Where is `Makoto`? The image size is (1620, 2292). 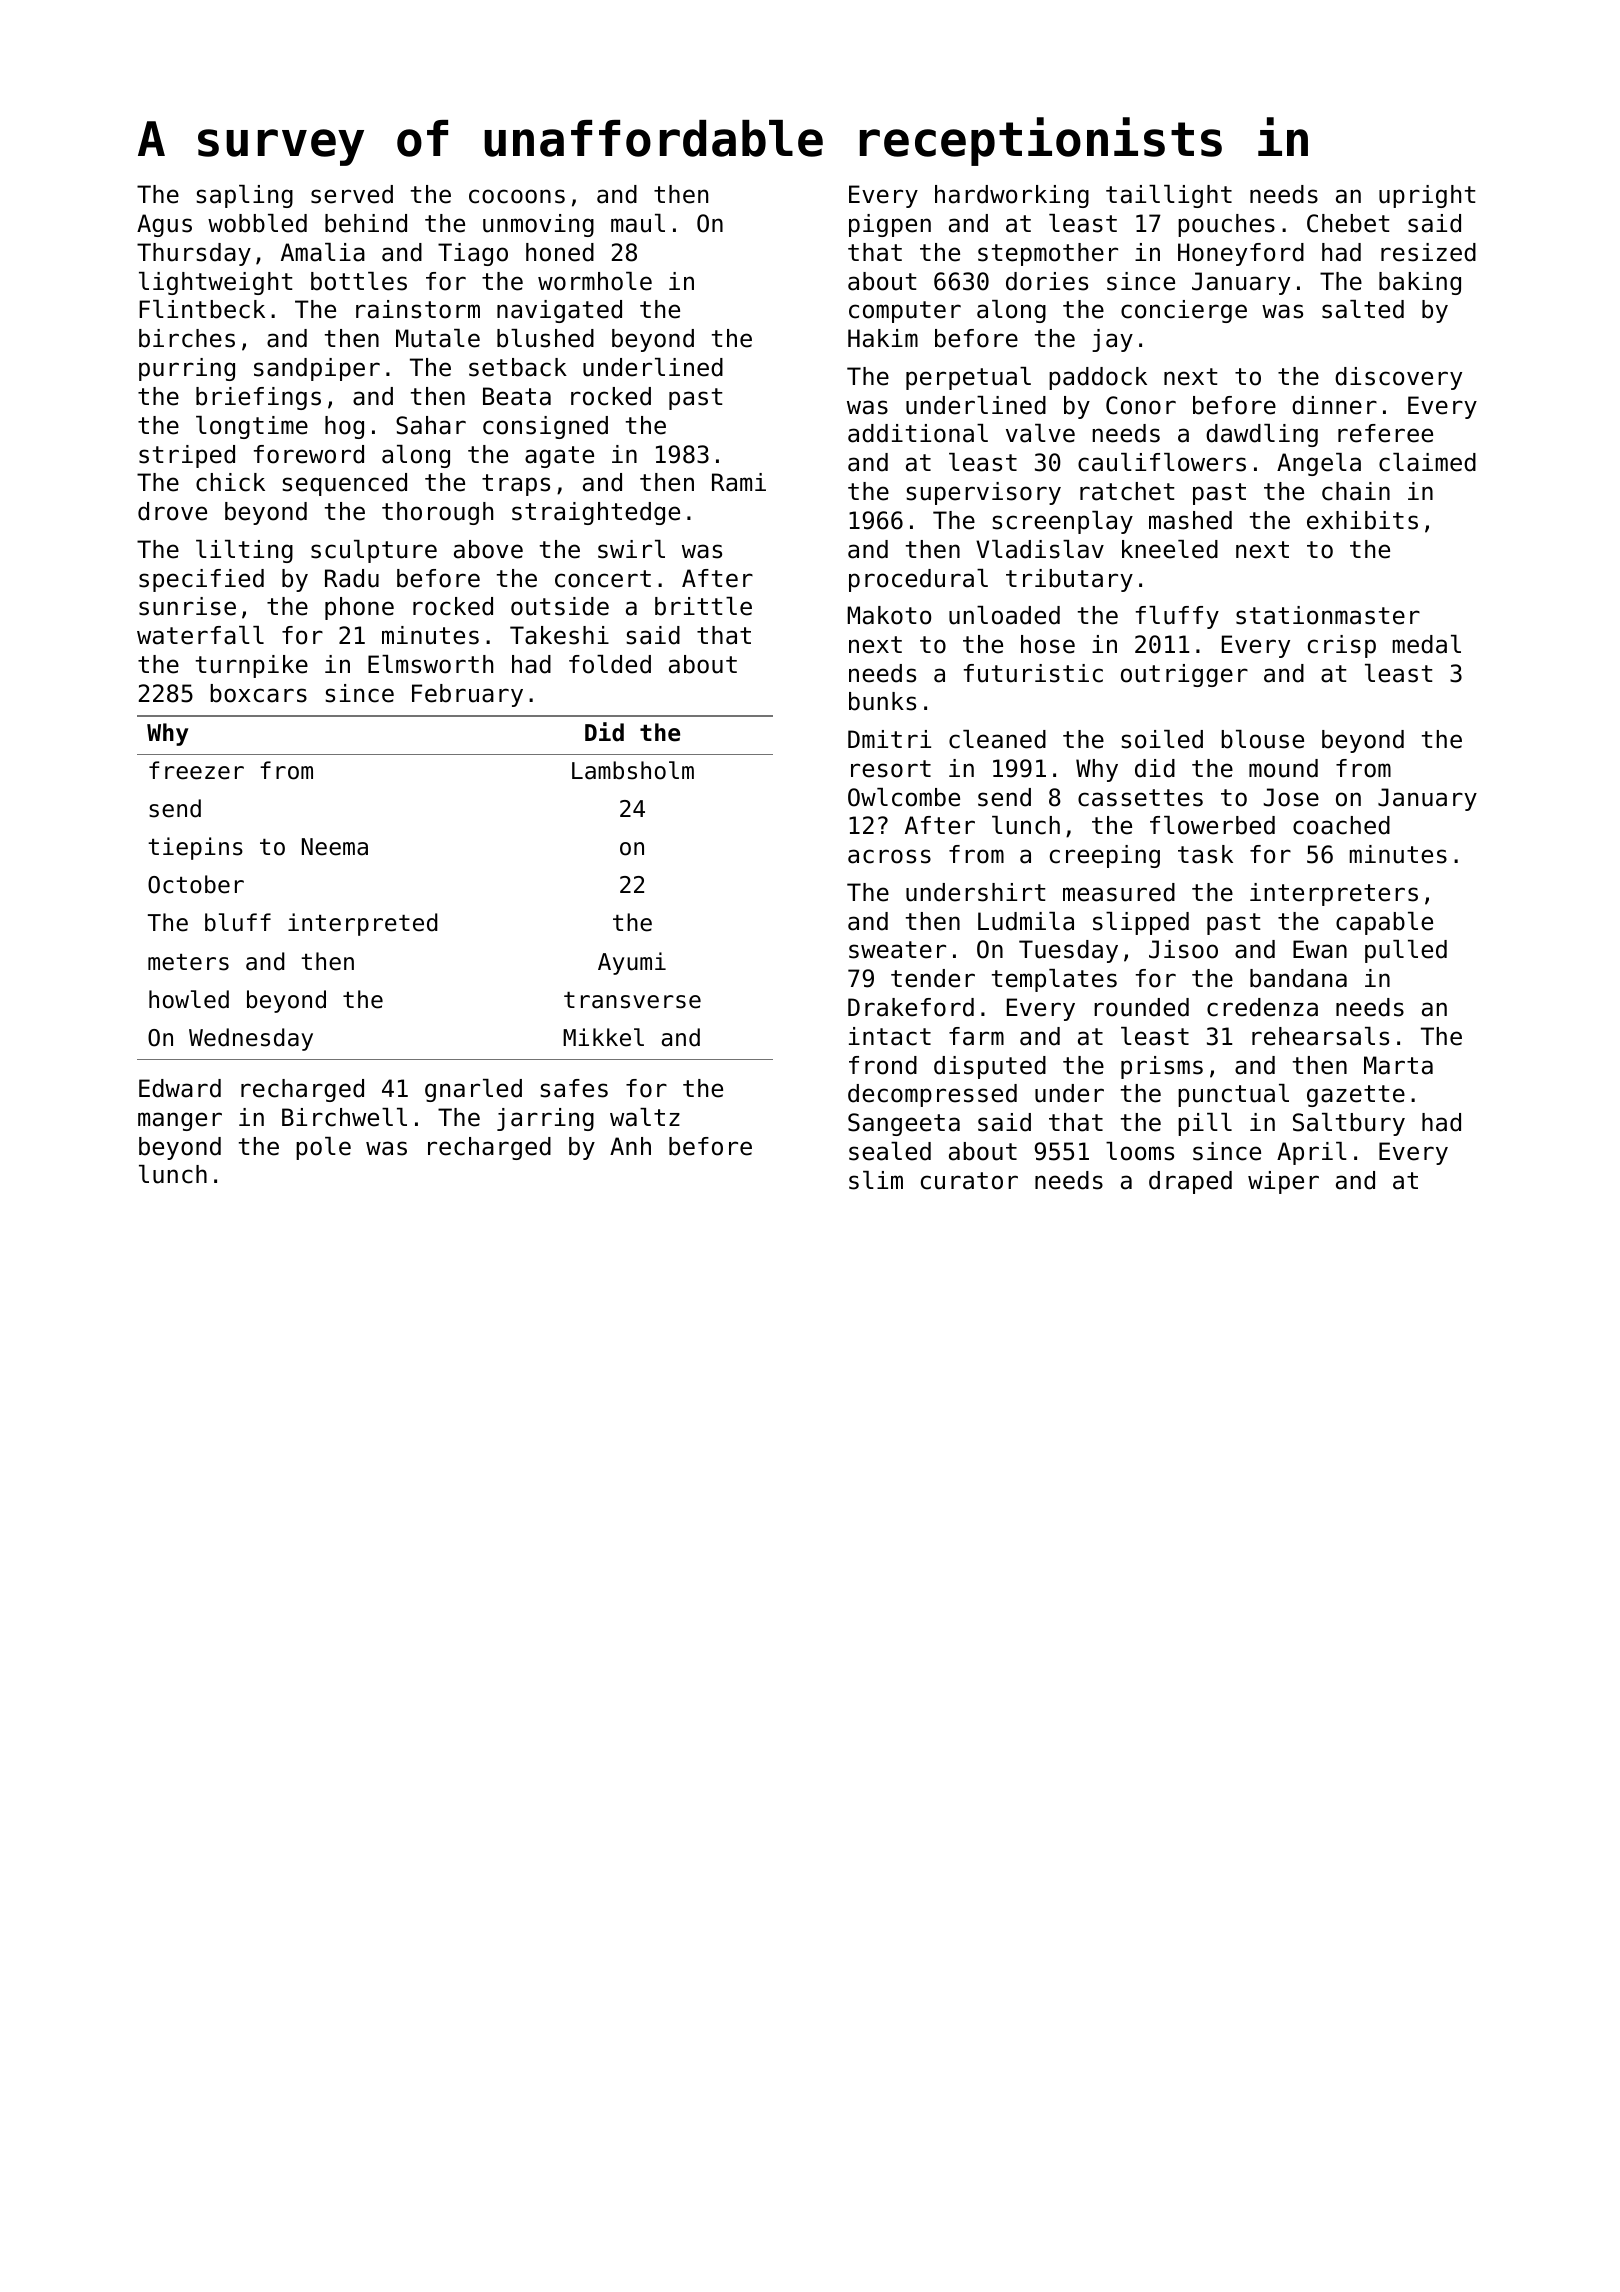 Makoto is located at coordinates (889, 615).
